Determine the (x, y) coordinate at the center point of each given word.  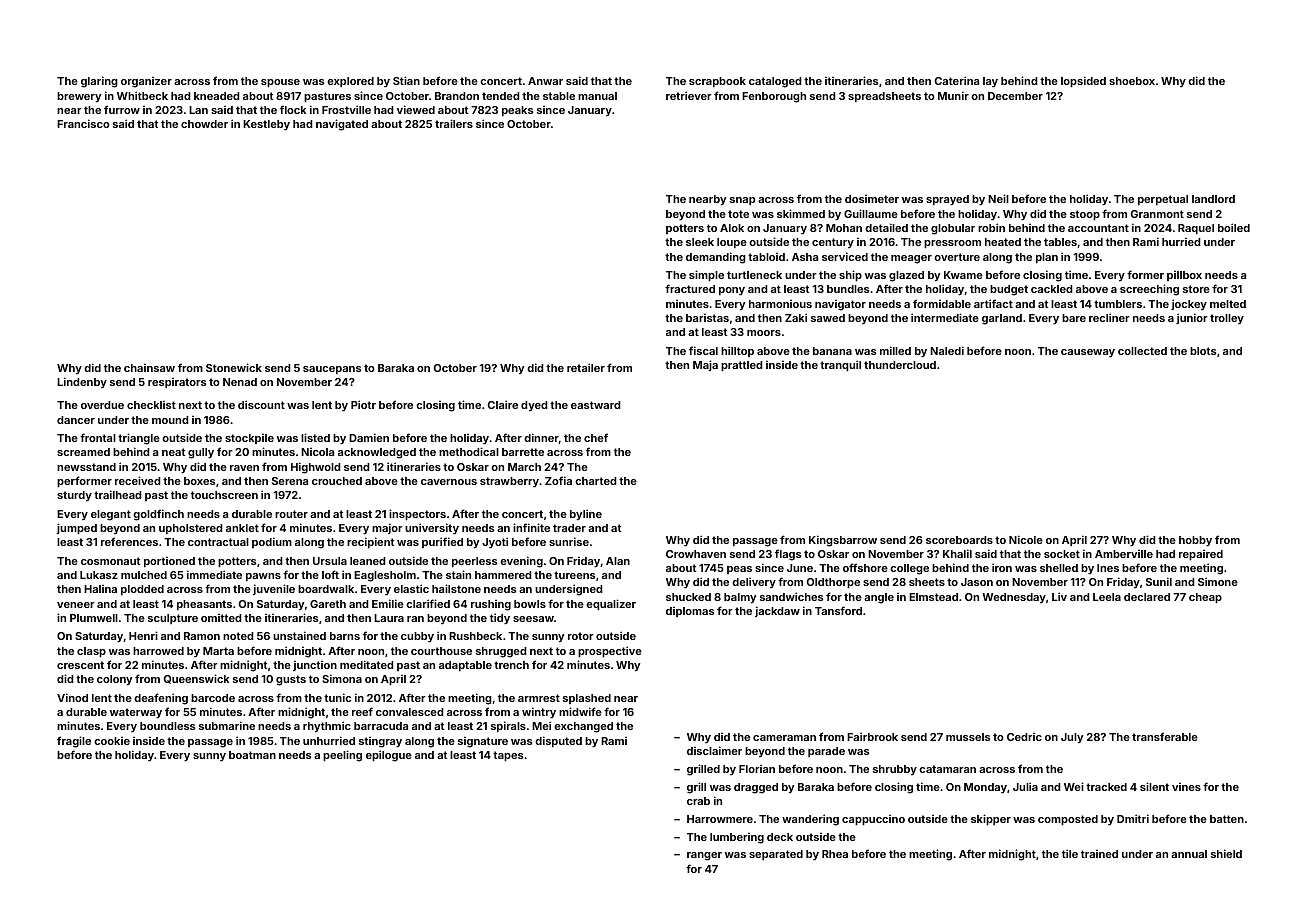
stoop (1085, 215)
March (524, 467)
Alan (618, 561)
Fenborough (774, 97)
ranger (704, 856)
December (1015, 96)
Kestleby (266, 125)
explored (350, 82)
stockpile (249, 439)
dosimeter (872, 199)
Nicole (1026, 539)
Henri (143, 635)
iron (1002, 567)
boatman (252, 755)
